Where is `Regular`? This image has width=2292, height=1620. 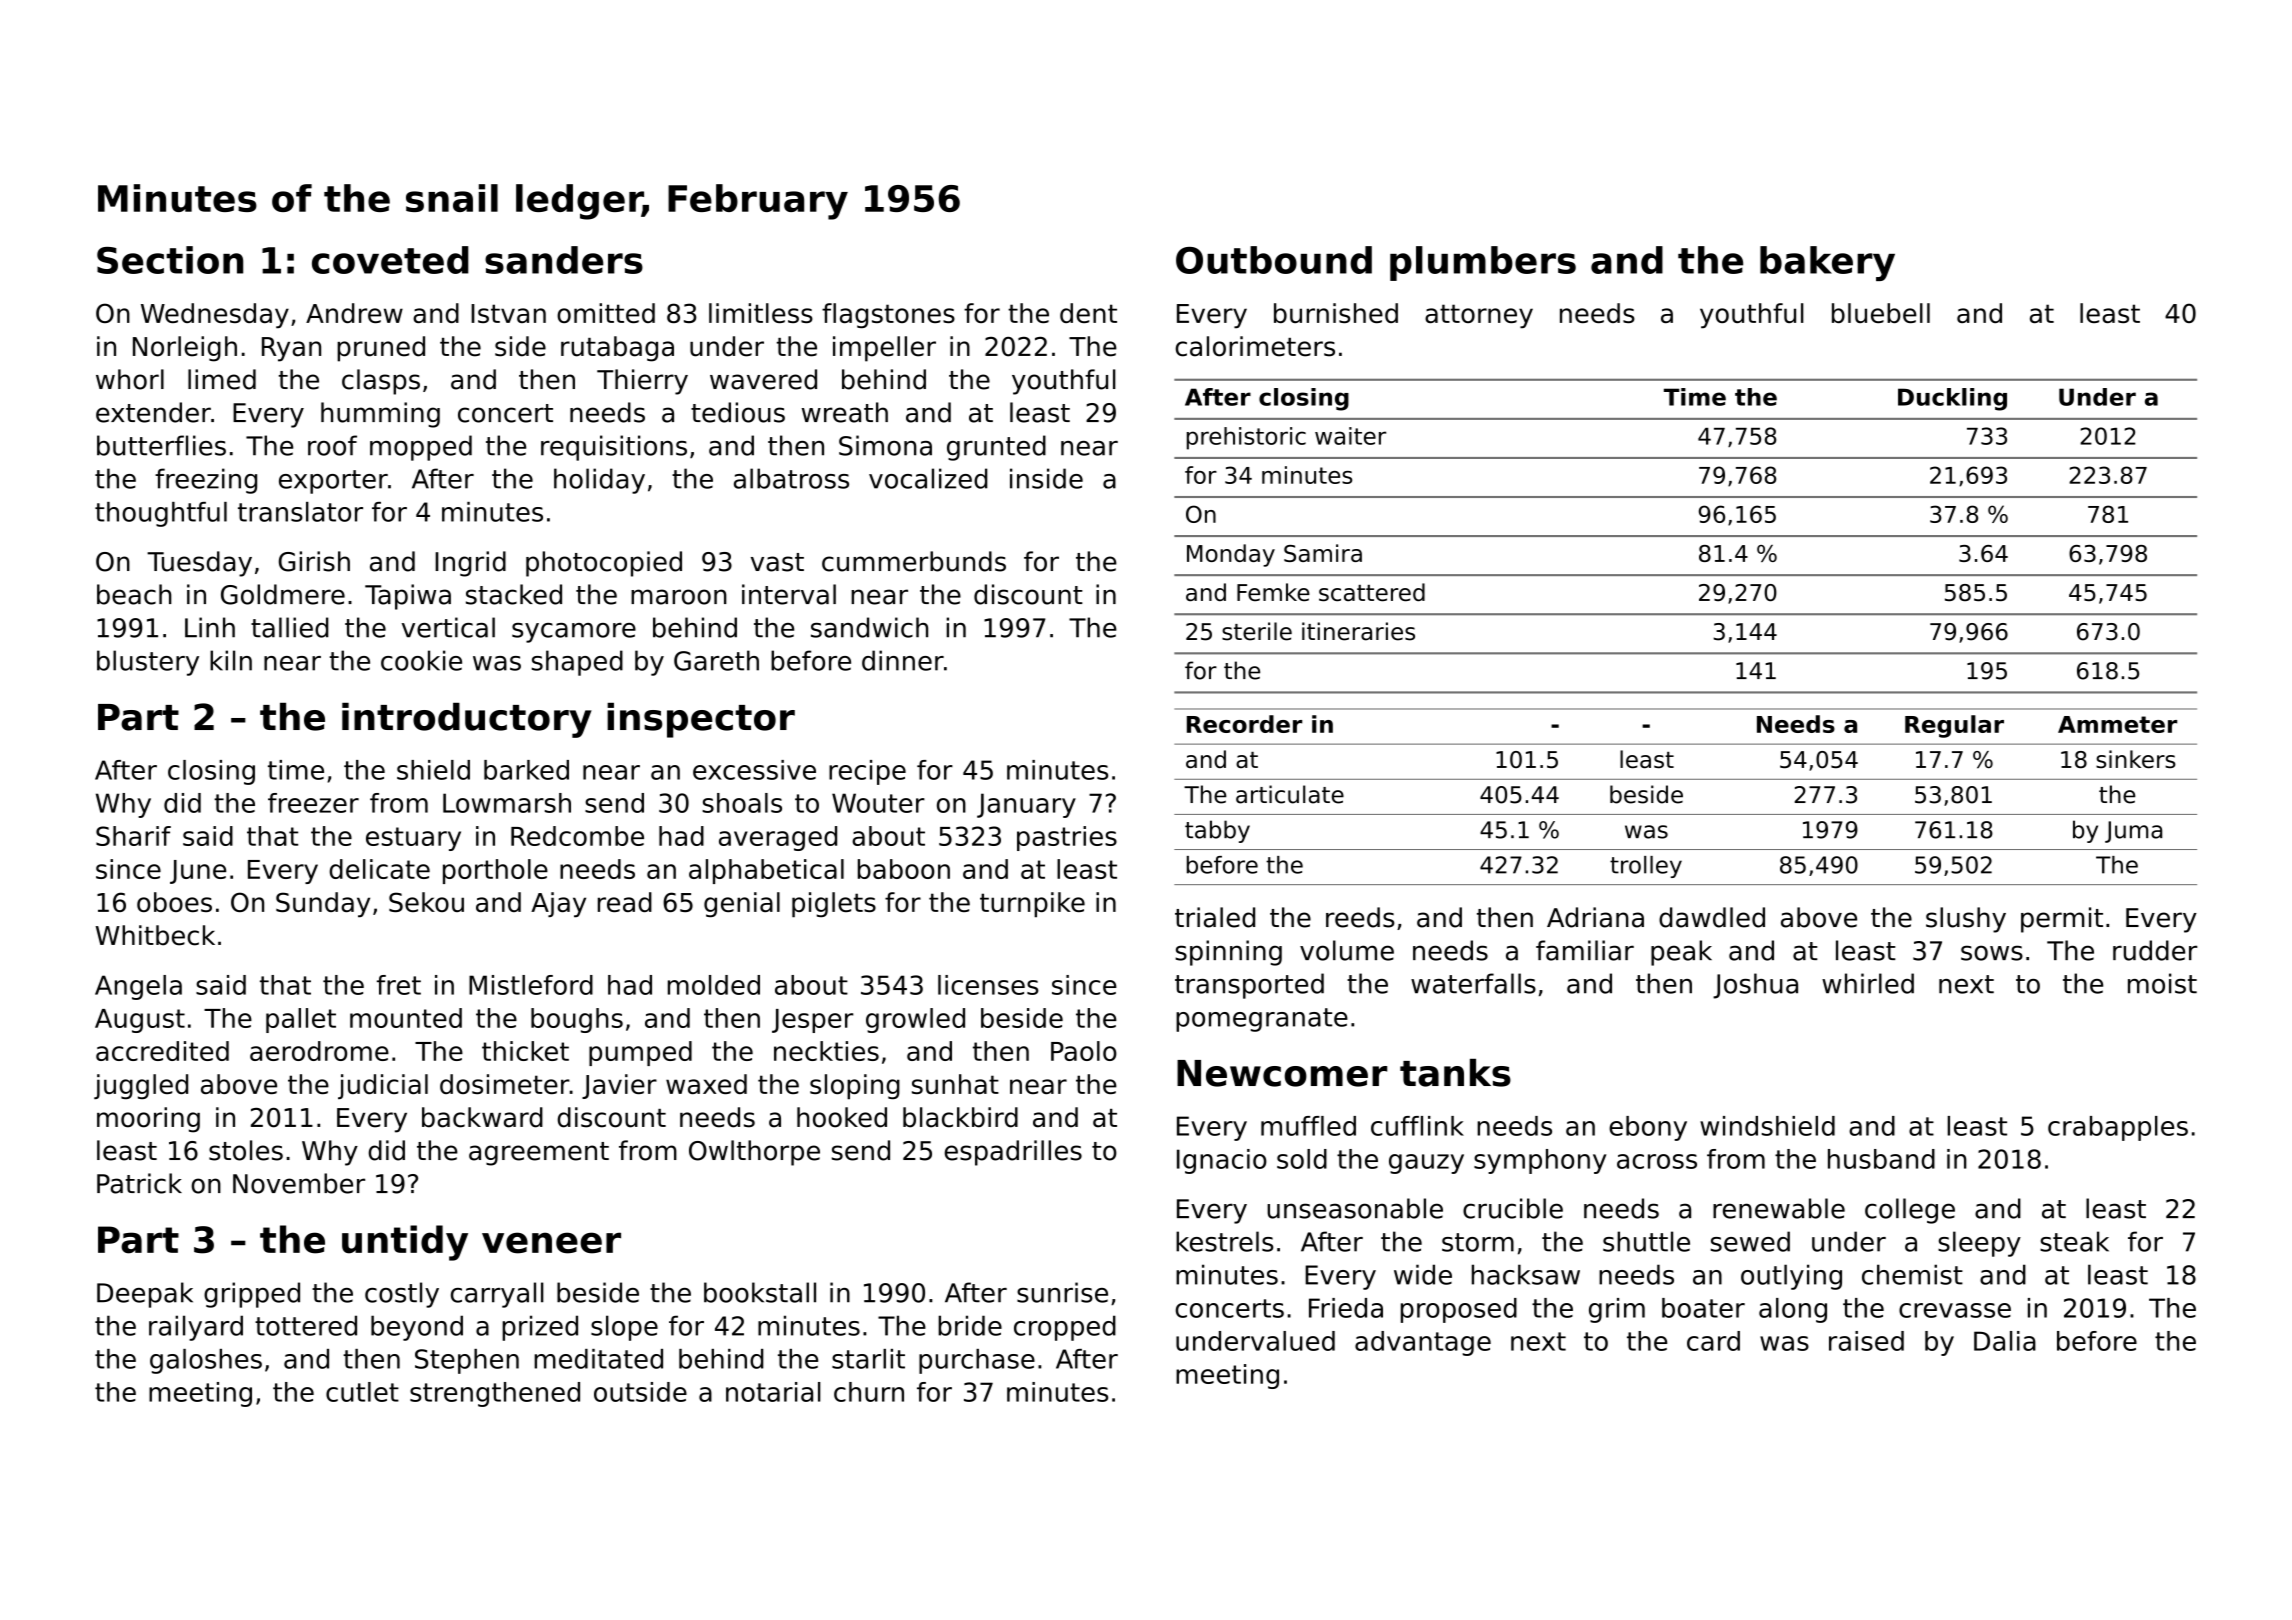 Regular is located at coordinates (1954, 726).
